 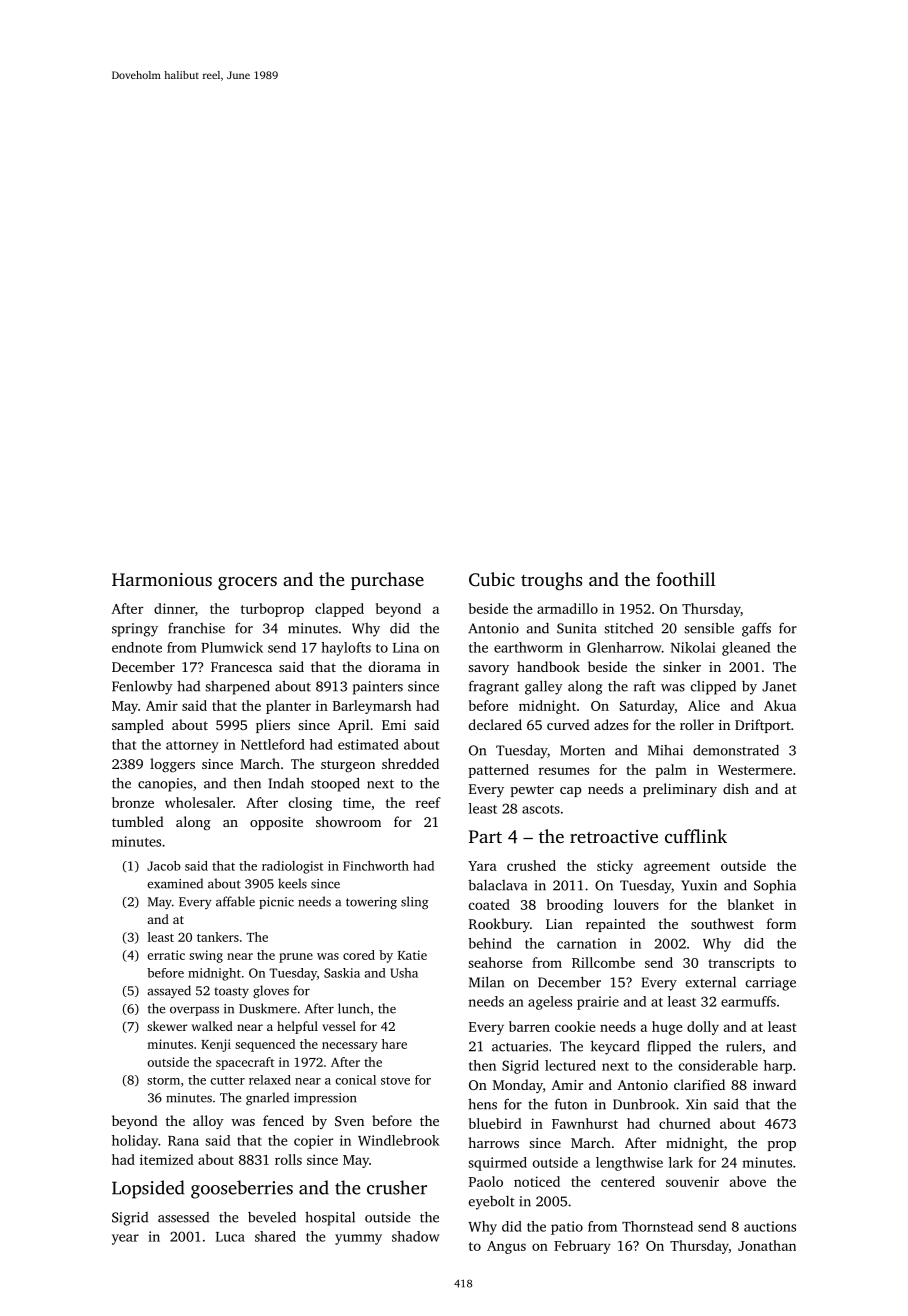 What do you see at coordinates (138, 726) in the screenshot?
I see `sampled` at bounding box center [138, 726].
